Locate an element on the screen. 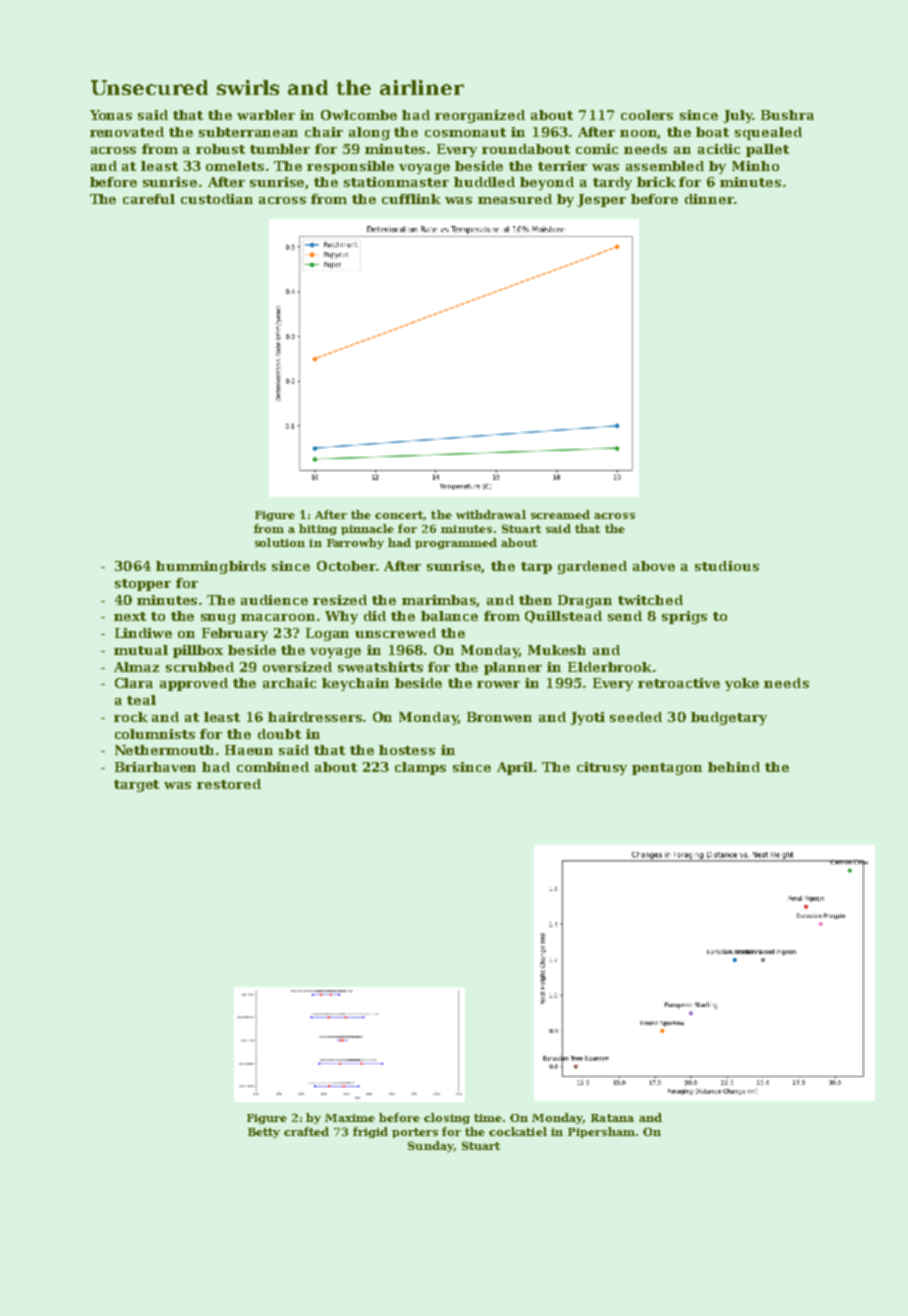 The image size is (908, 1316). cufflink is located at coordinates (411, 199).
